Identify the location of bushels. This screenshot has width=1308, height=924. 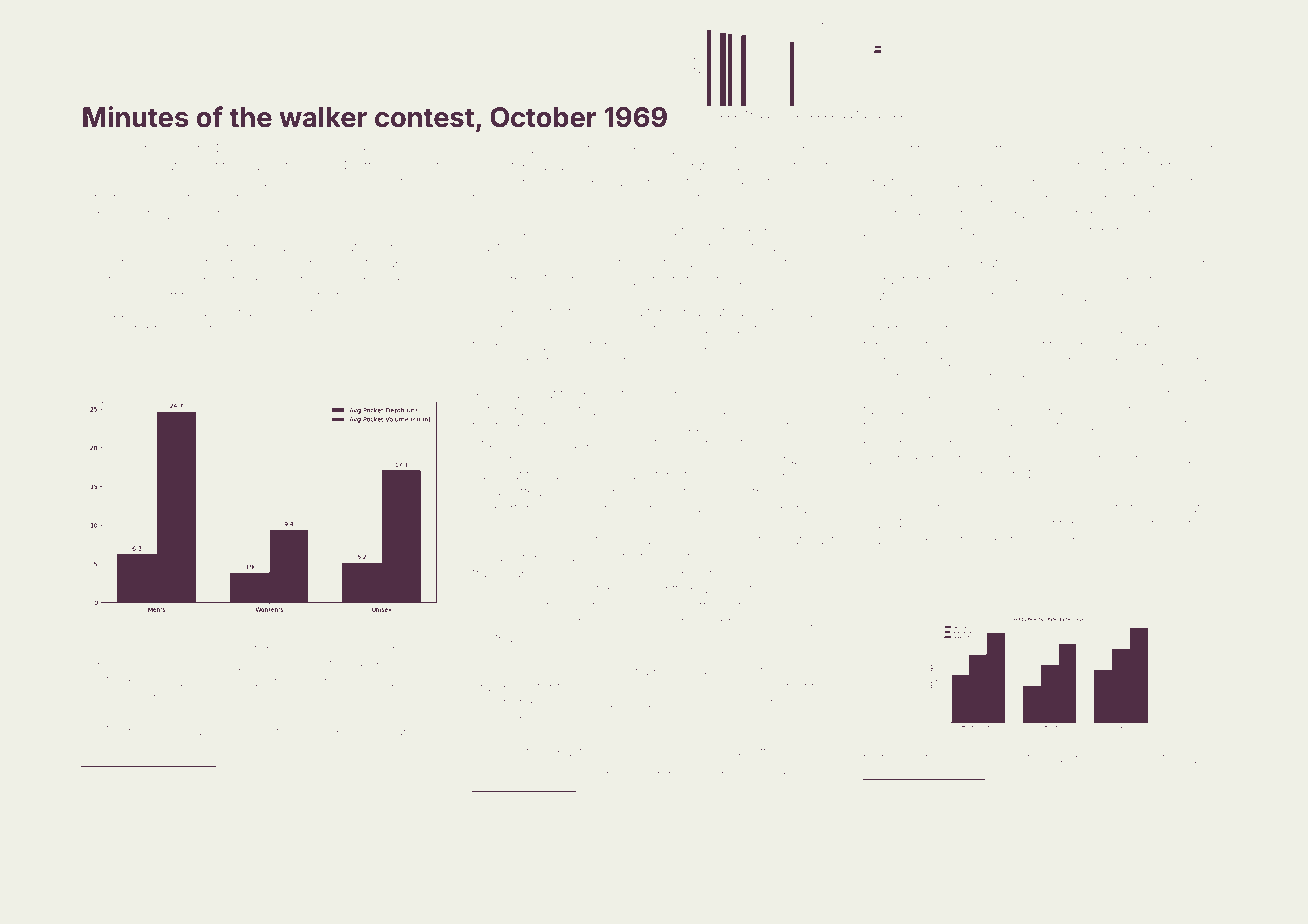
(106, 698).
